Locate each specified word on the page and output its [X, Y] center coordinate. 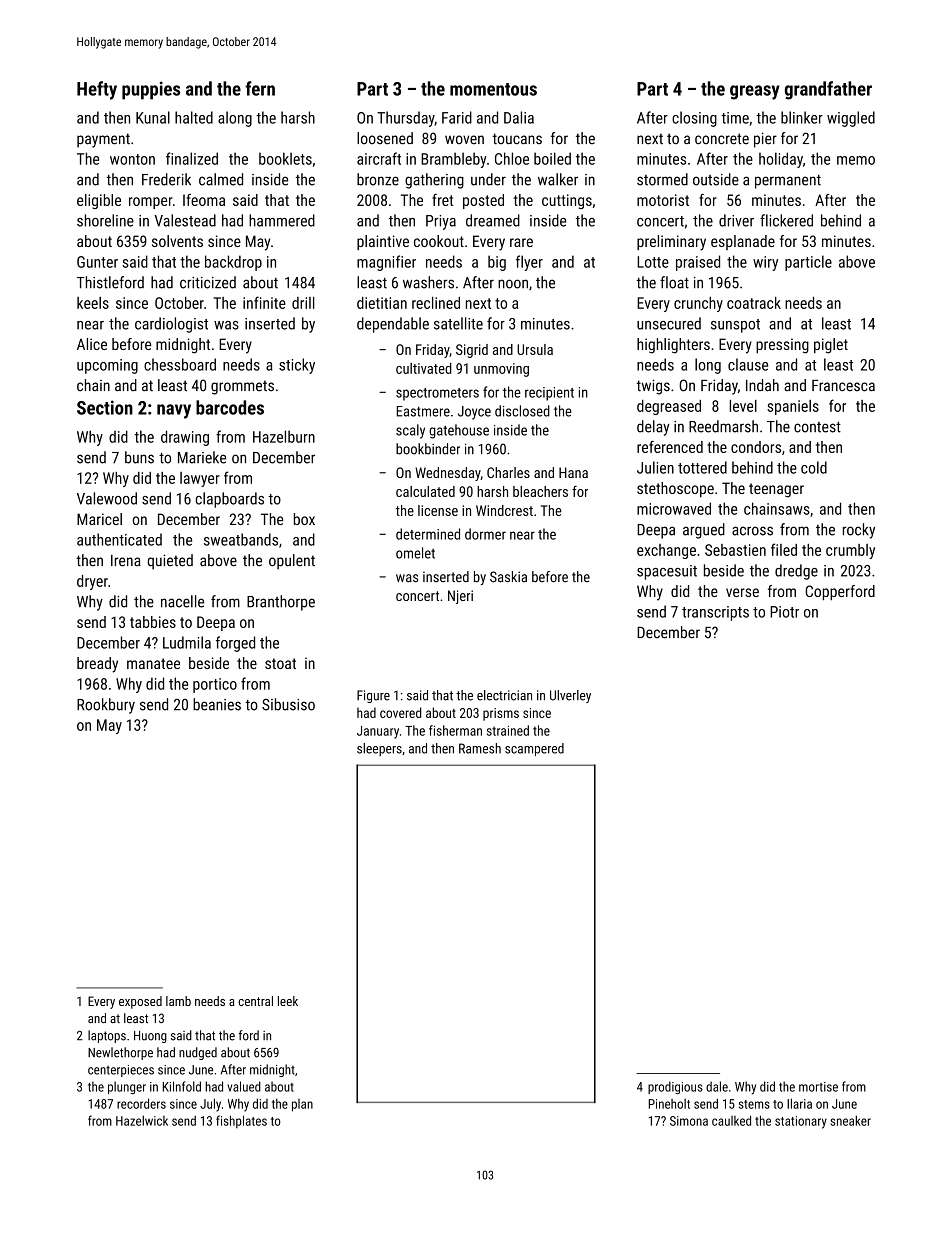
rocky [859, 531]
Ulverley [570, 696]
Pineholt [669, 1104]
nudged [198, 1053]
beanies [217, 704]
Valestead [185, 220]
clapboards [230, 500]
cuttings [567, 201]
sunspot [735, 326]
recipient [549, 394]
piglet [831, 346]
